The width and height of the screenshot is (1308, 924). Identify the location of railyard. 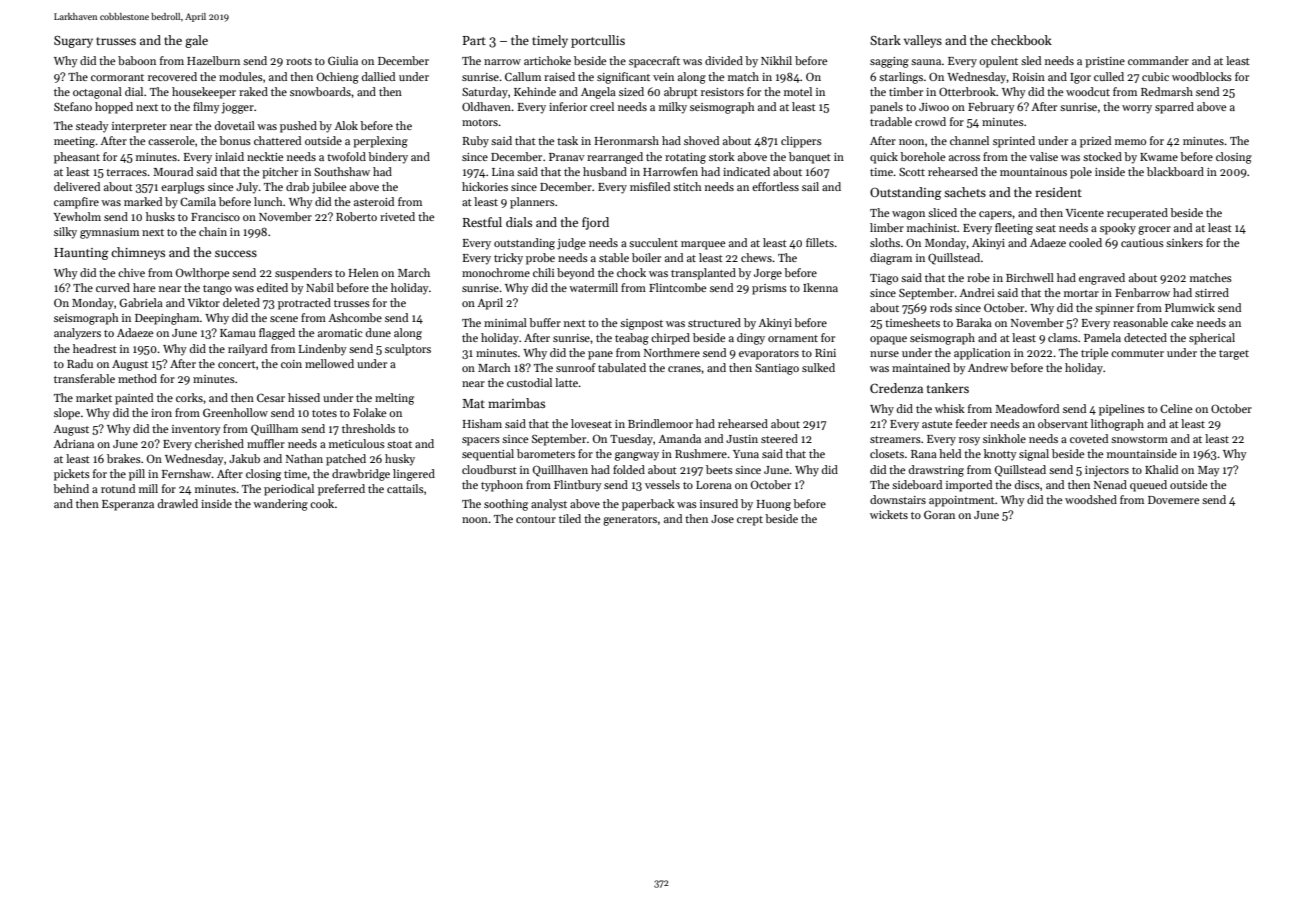
(247, 350).
